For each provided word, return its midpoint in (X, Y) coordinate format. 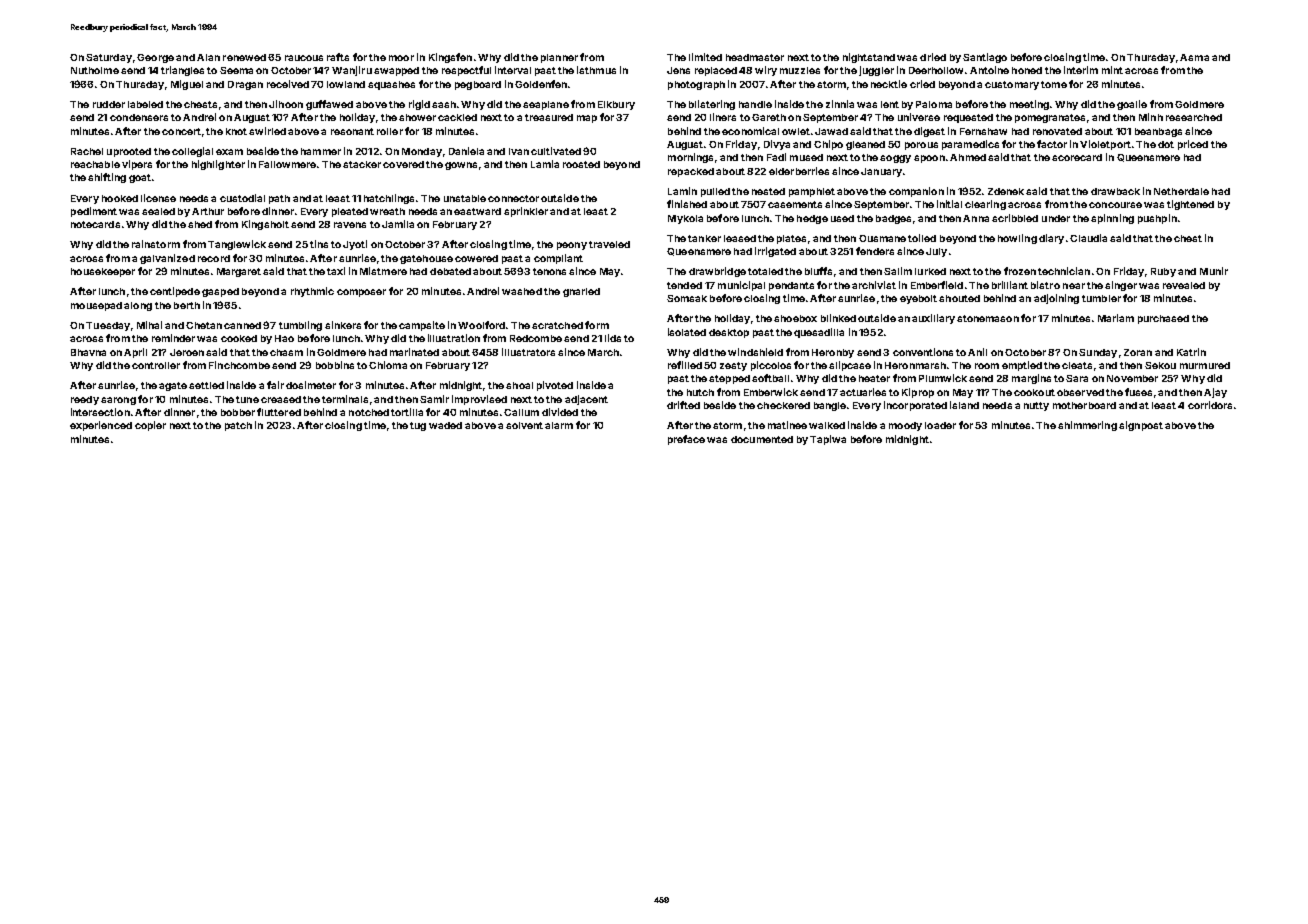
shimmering (1087, 426)
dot (1166, 144)
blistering (712, 105)
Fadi (776, 157)
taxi (336, 271)
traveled (609, 244)
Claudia (1088, 238)
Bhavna (88, 352)
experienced (101, 426)
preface (686, 440)
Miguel (187, 85)
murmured (1205, 365)
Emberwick (771, 392)
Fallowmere (287, 164)
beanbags (1158, 132)
